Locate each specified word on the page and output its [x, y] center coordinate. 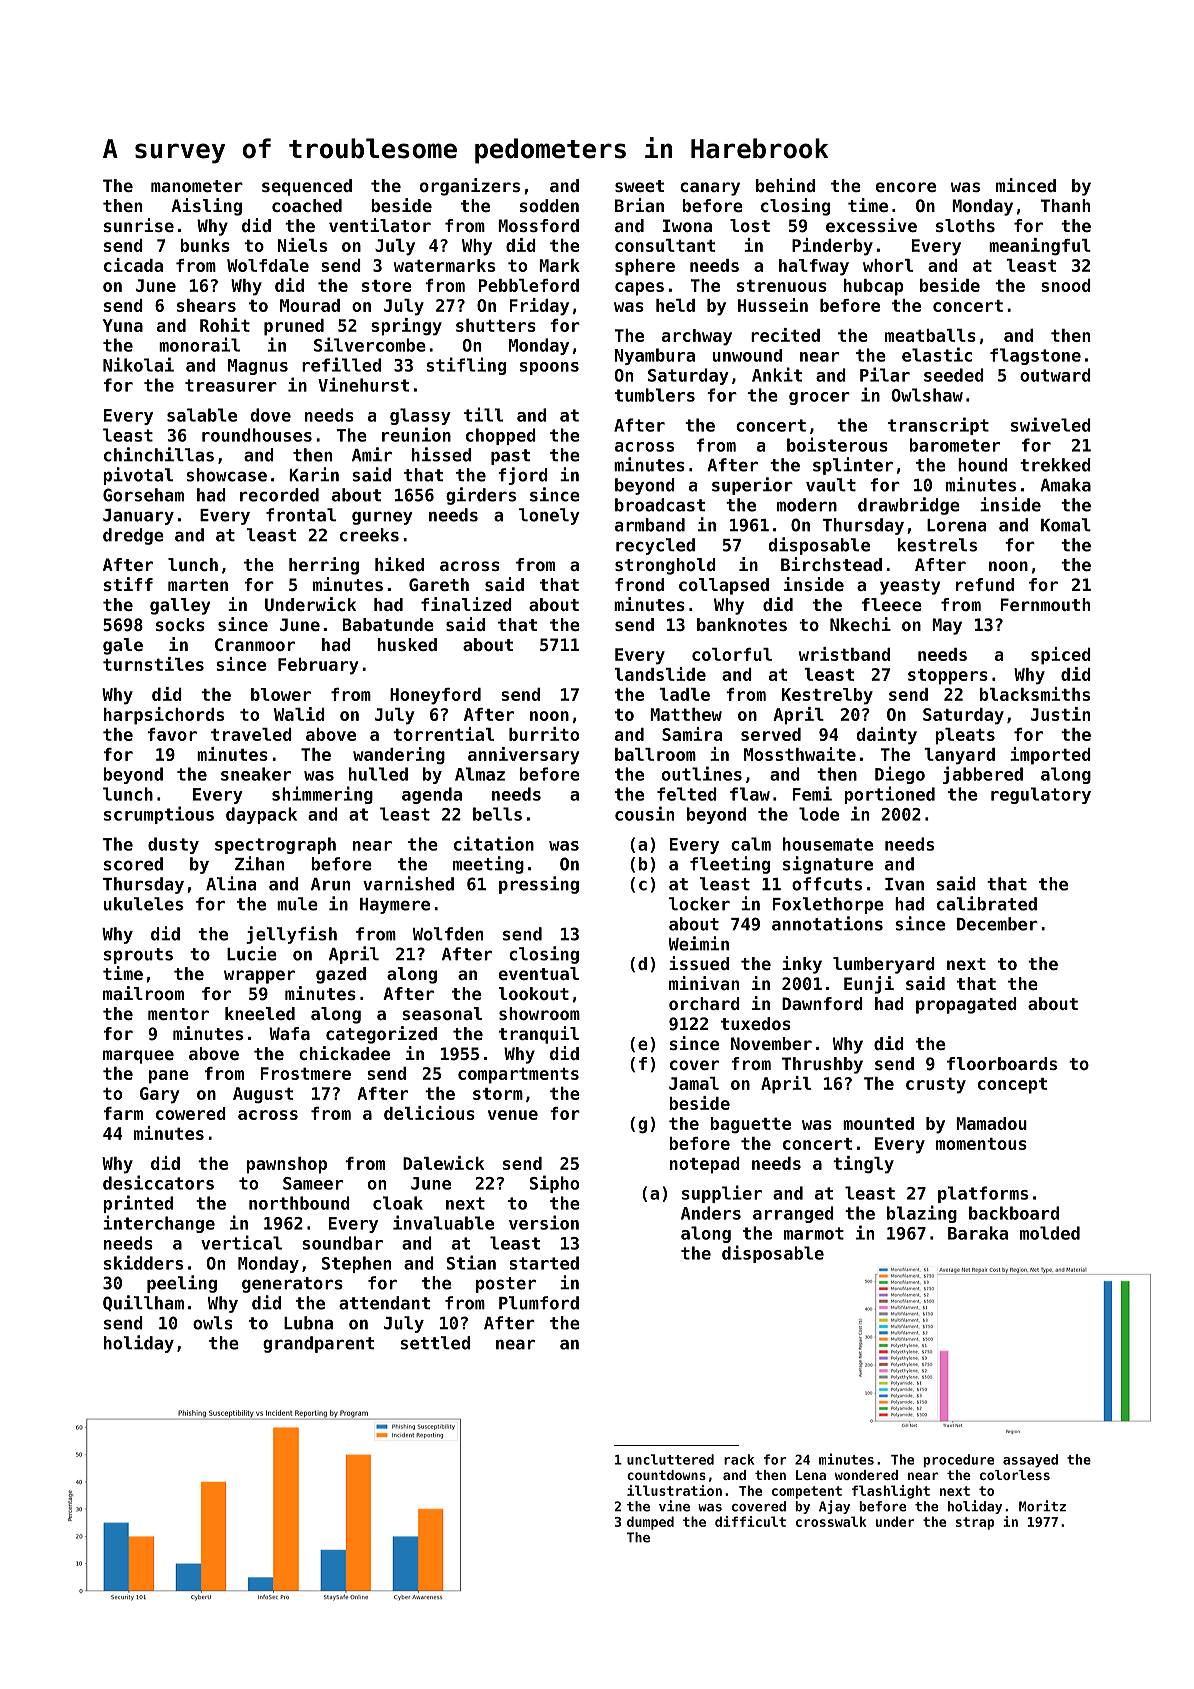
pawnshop [286, 1165]
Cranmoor [255, 644]
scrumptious [159, 815]
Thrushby [822, 1065]
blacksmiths [1035, 694]
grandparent [318, 1344]
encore [906, 187]
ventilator [380, 225]
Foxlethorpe [828, 905]
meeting [488, 865]
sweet [639, 186]
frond [639, 584]
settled [435, 1343]
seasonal [442, 1013]
